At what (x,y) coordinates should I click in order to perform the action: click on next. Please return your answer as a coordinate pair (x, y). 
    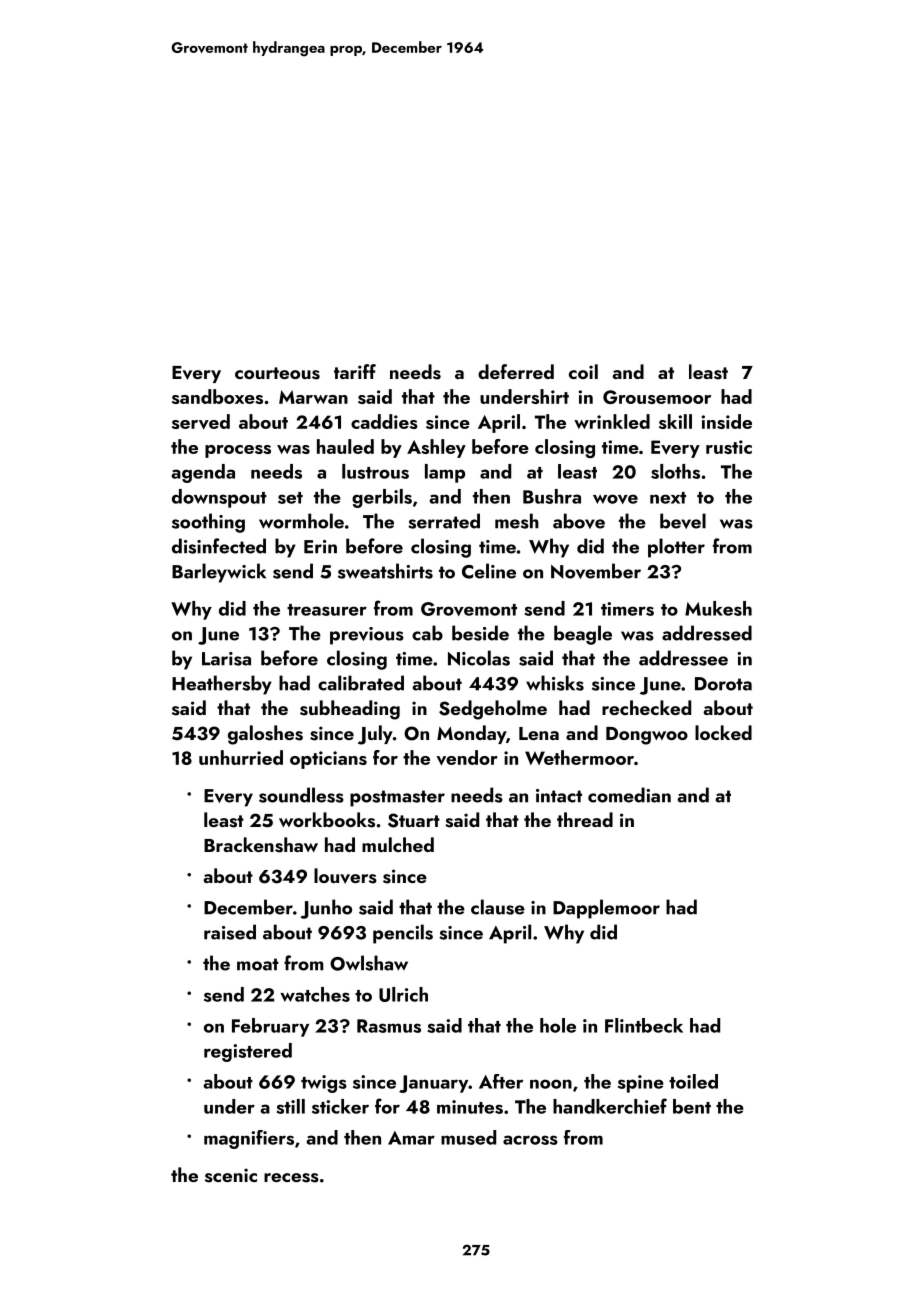
    Looking at the image, I should click on (668, 498).
